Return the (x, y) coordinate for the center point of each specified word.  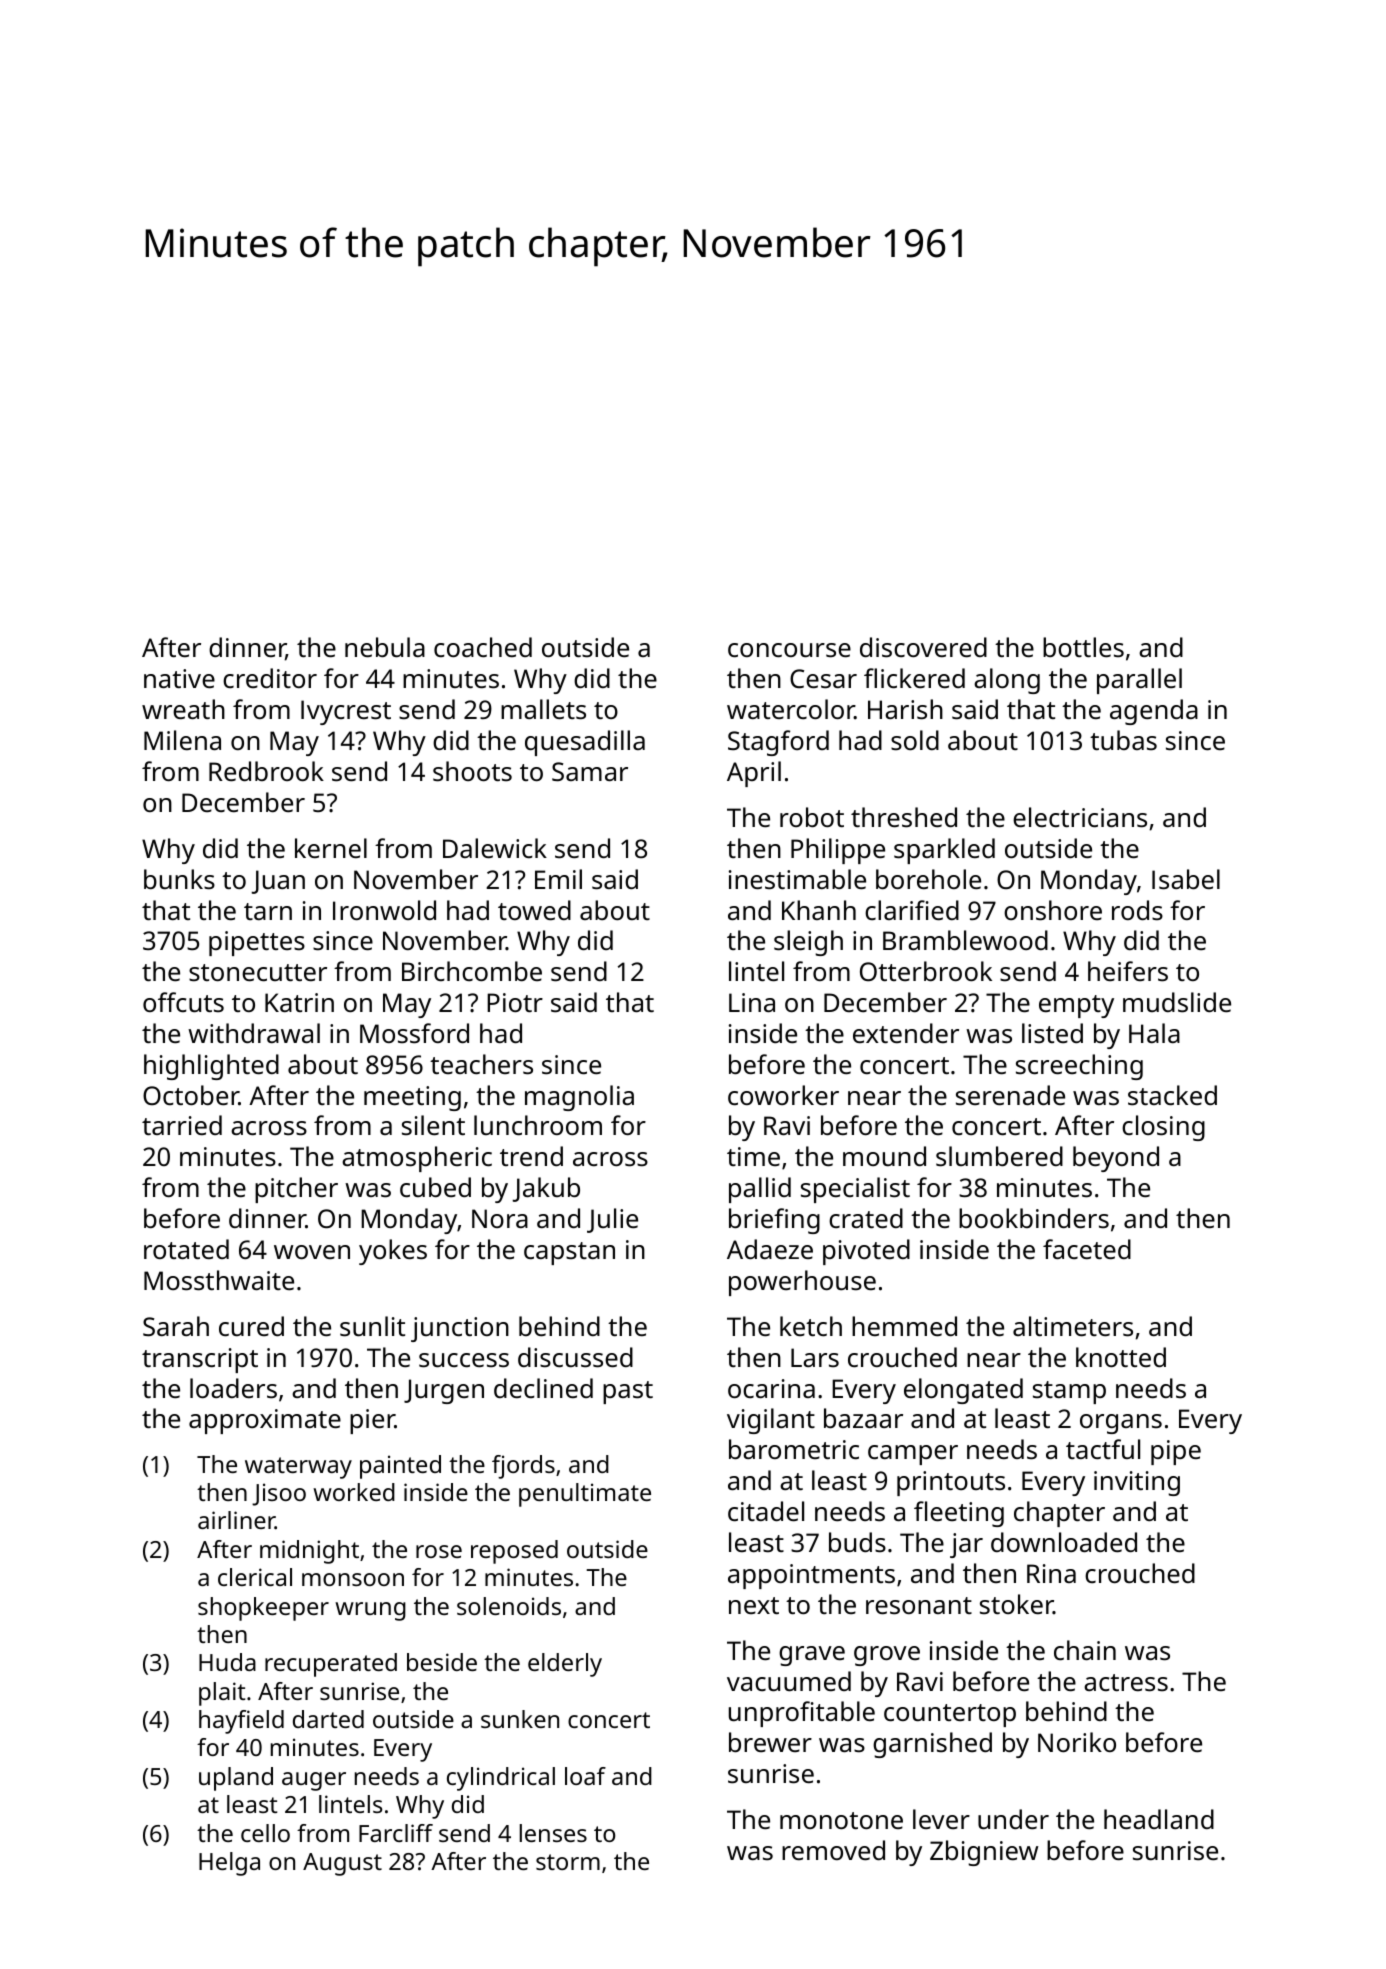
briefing (774, 1221)
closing (1163, 1128)
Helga (229, 1864)
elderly (565, 1665)
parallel (1139, 681)
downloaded (1064, 1542)
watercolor (791, 709)
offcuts (183, 1002)
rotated (186, 1249)
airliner (236, 1520)
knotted (1121, 1357)
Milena (182, 740)
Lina (752, 1002)
